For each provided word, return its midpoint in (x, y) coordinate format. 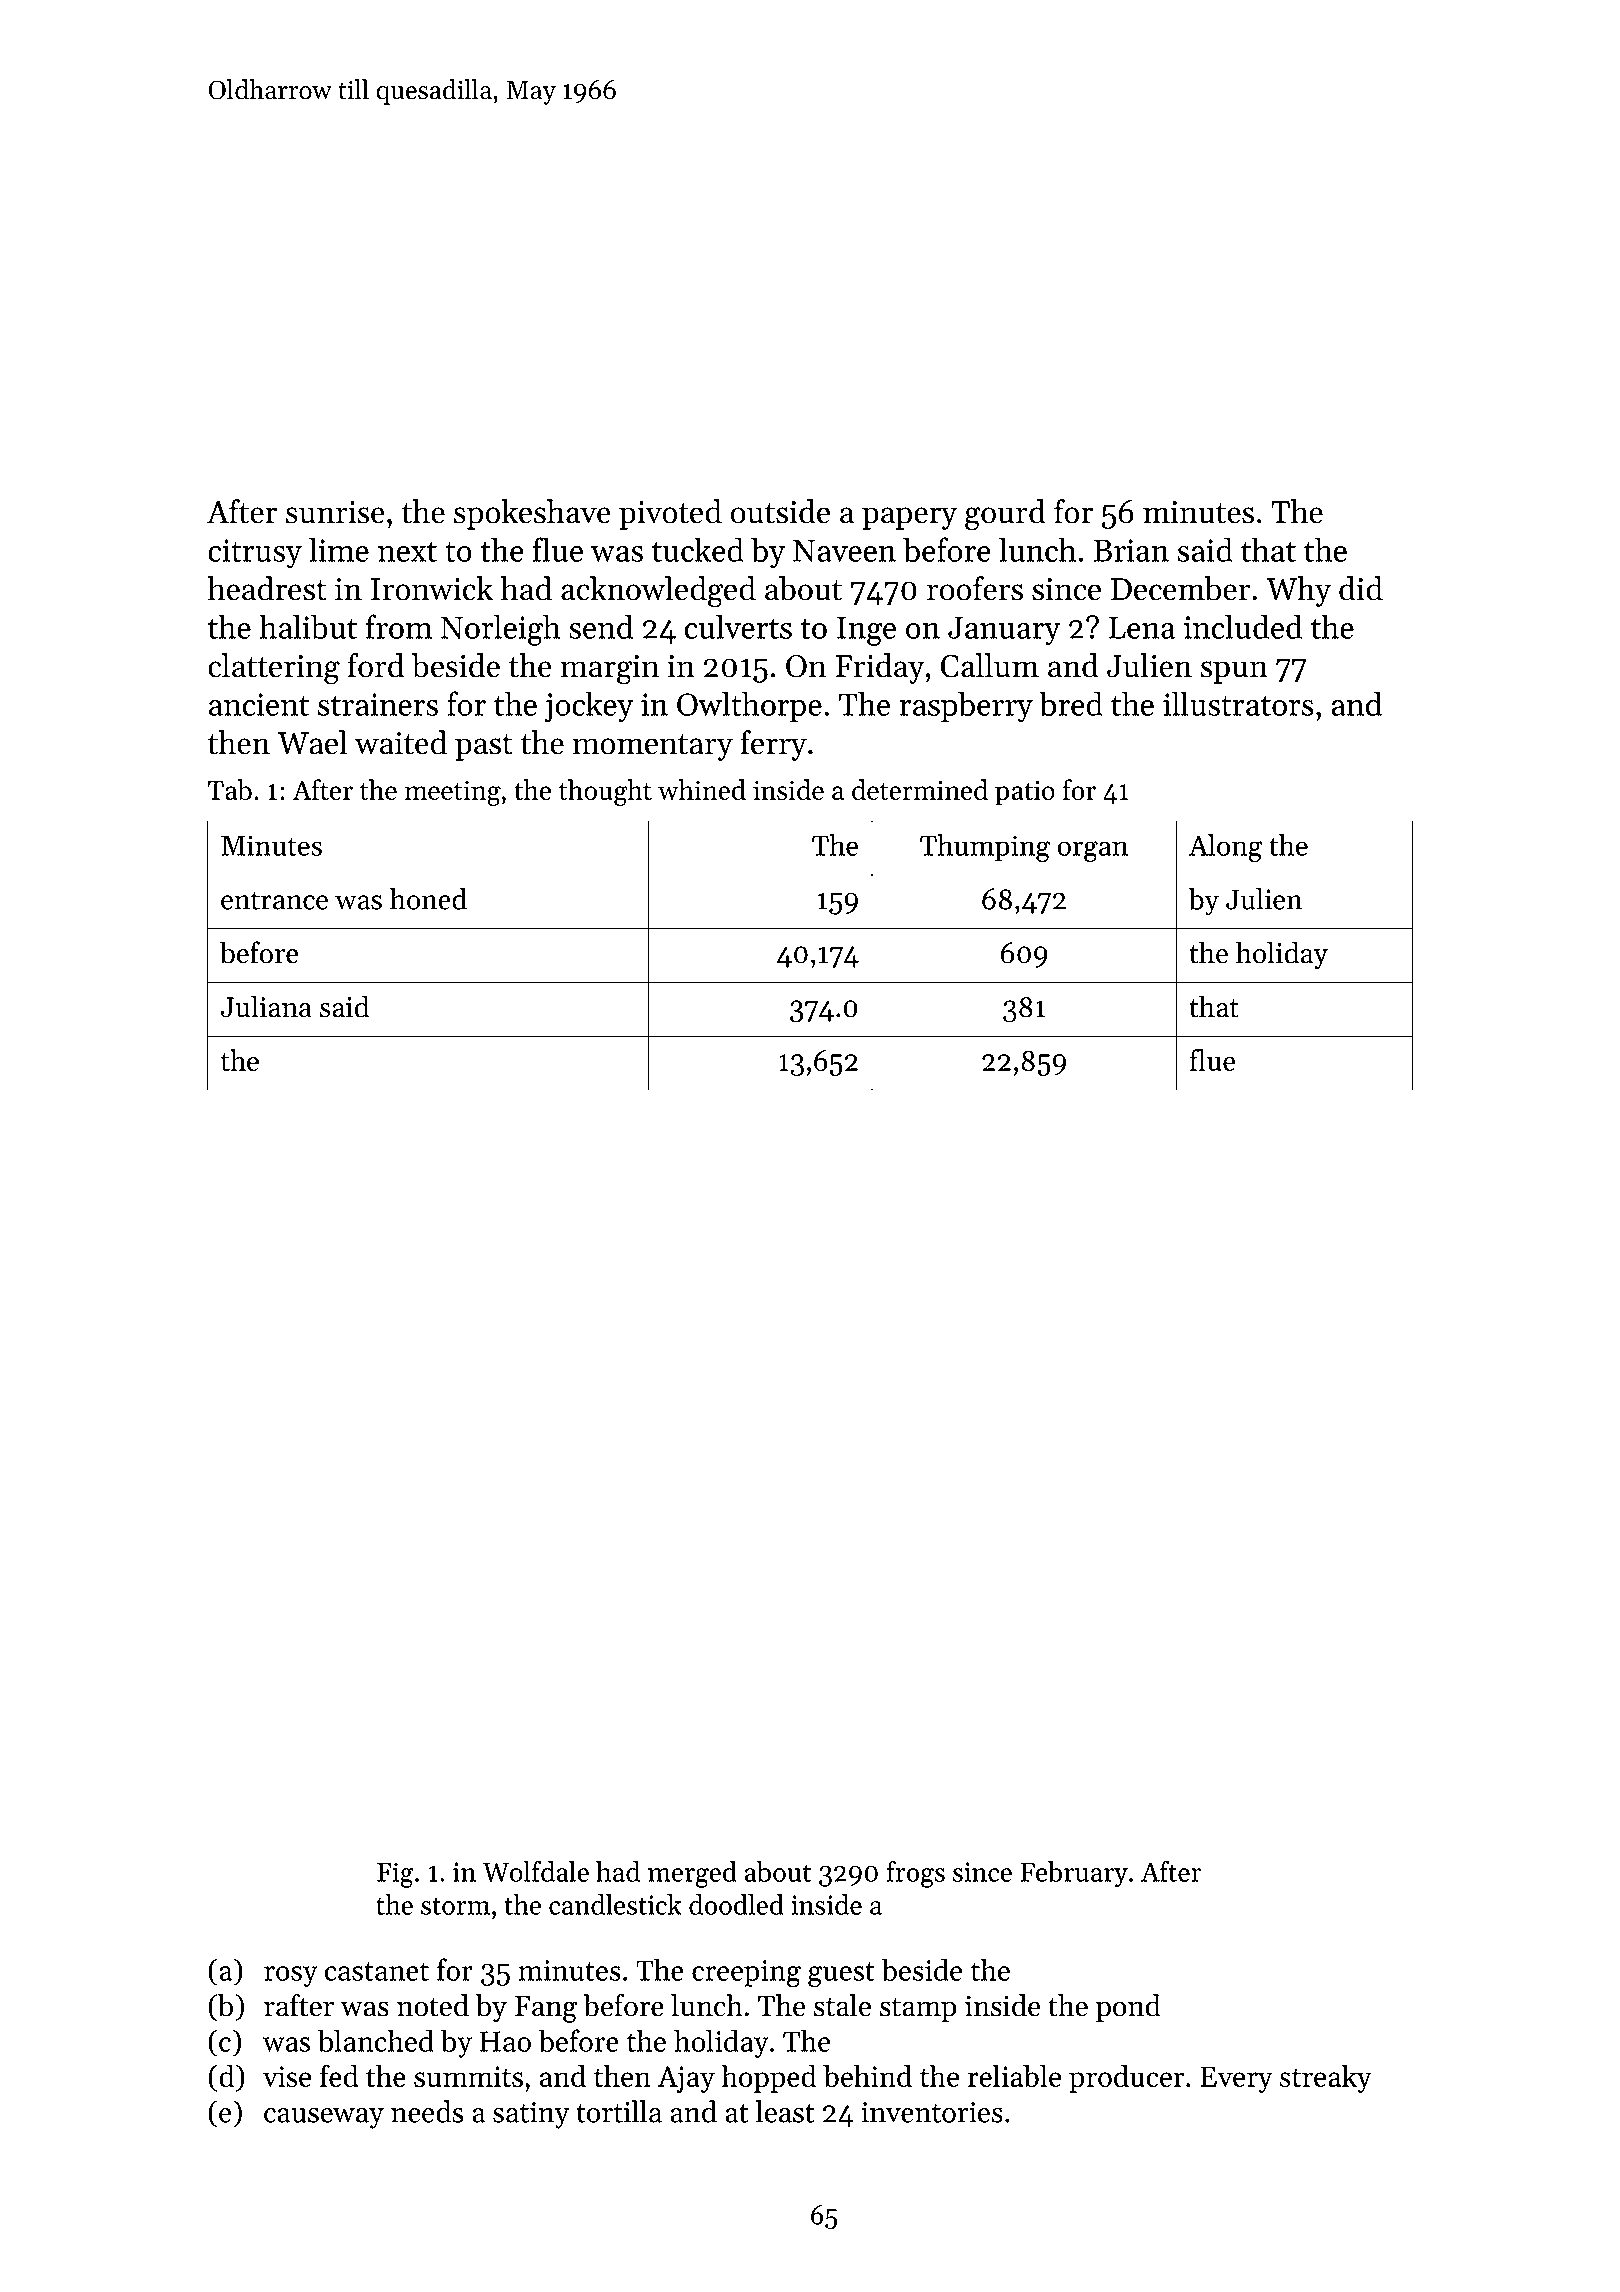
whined (702, 789)
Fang (546, 2009)
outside (780, 511)
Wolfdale (536, 1871)
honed (428, 899)
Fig (395, 1875)
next (407, 552)
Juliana (266, 1006)
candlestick (615, 1904)
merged (692, 1874)
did (1361, 588)
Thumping (985, 848)
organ (1093, 851)
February (1074, 1874)
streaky (1326, 2079)
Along (1225, 848)
